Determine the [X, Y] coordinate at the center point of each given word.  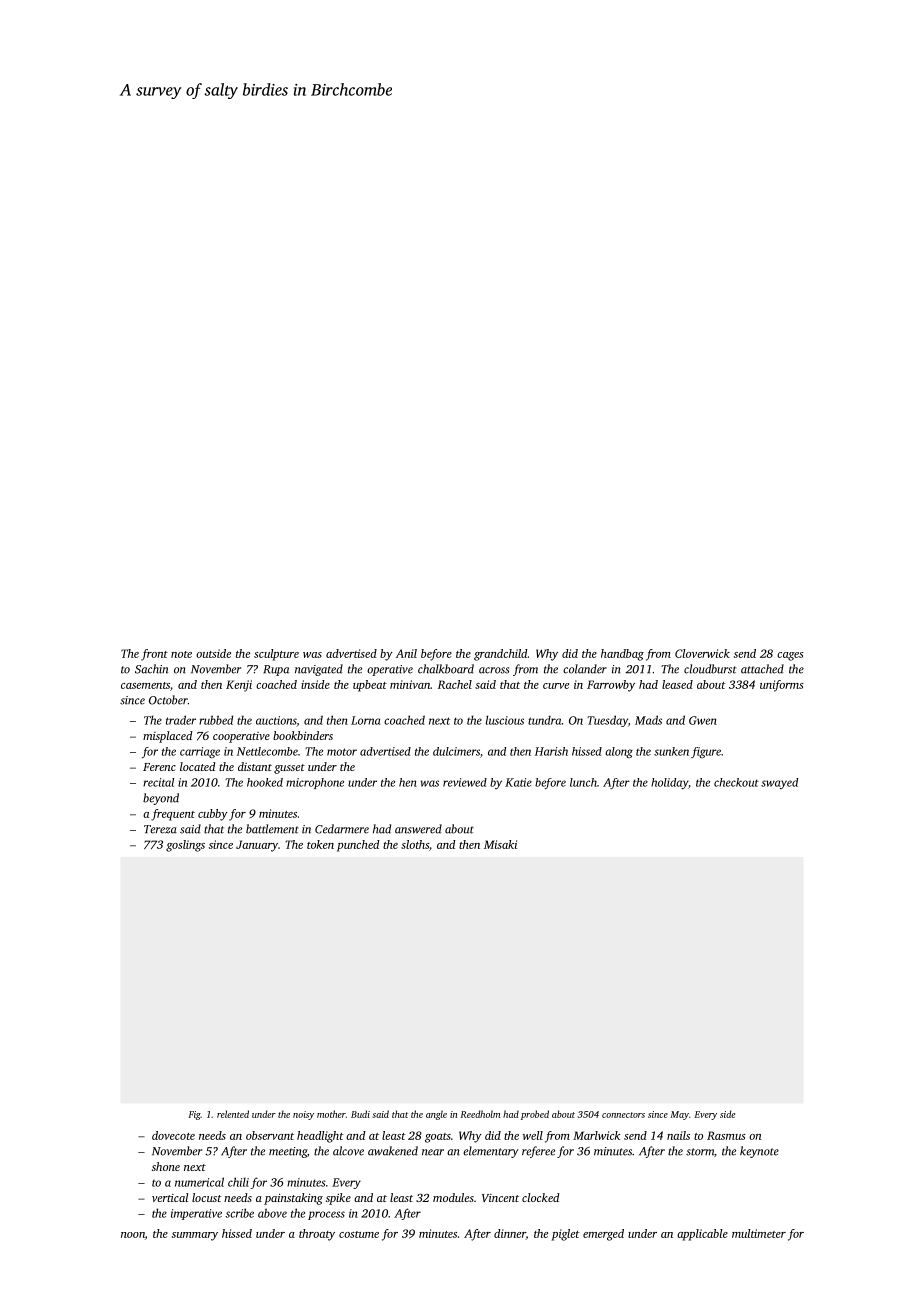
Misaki [500, 844]
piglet [565, 1235]
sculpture [276, 655]
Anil [406, 653]
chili [238, 1182]
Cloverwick [702, 653]
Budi [360, 1114]
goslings [185, 846]
